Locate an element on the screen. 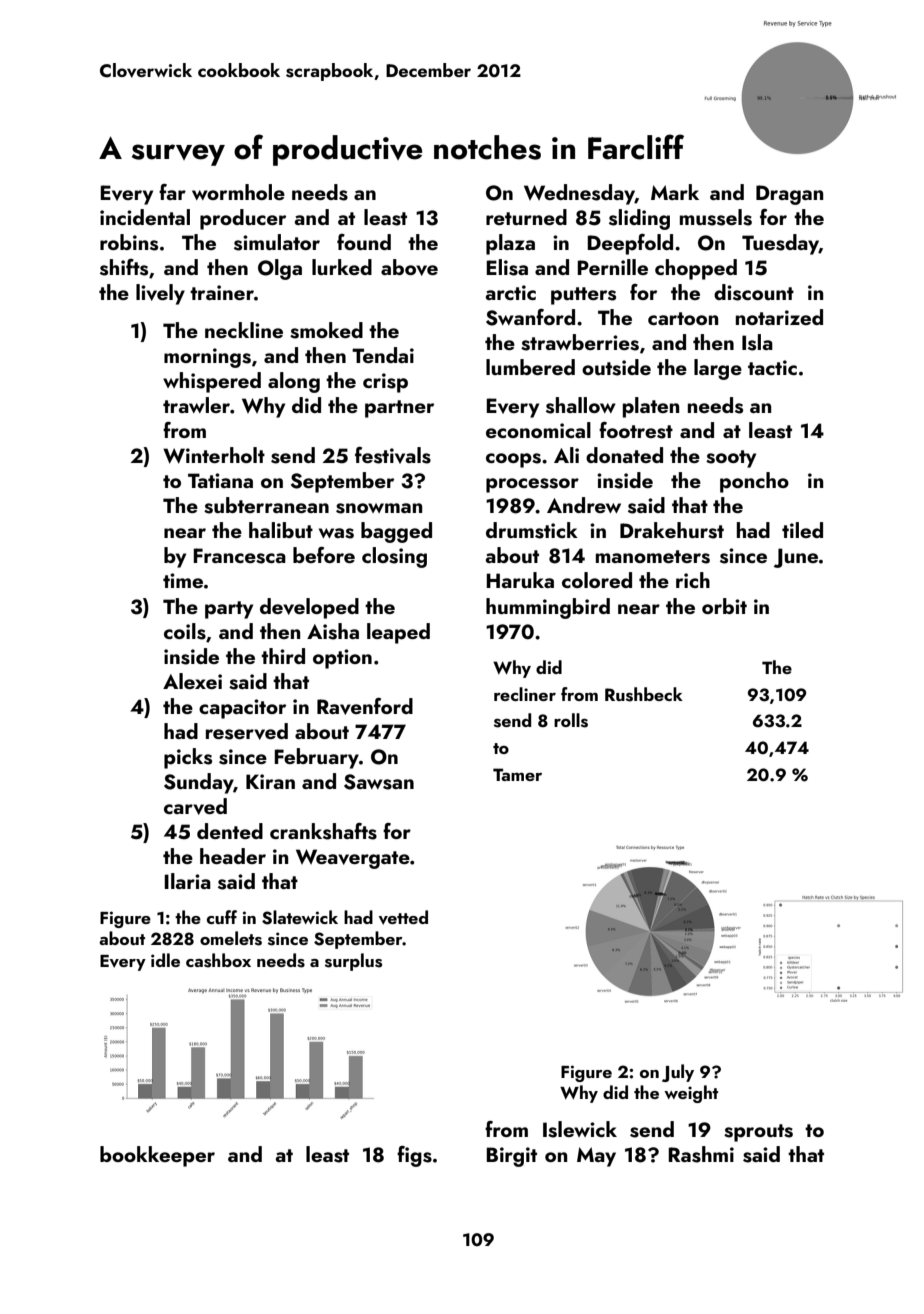  cashbox is located at coordinates (218, 960).
